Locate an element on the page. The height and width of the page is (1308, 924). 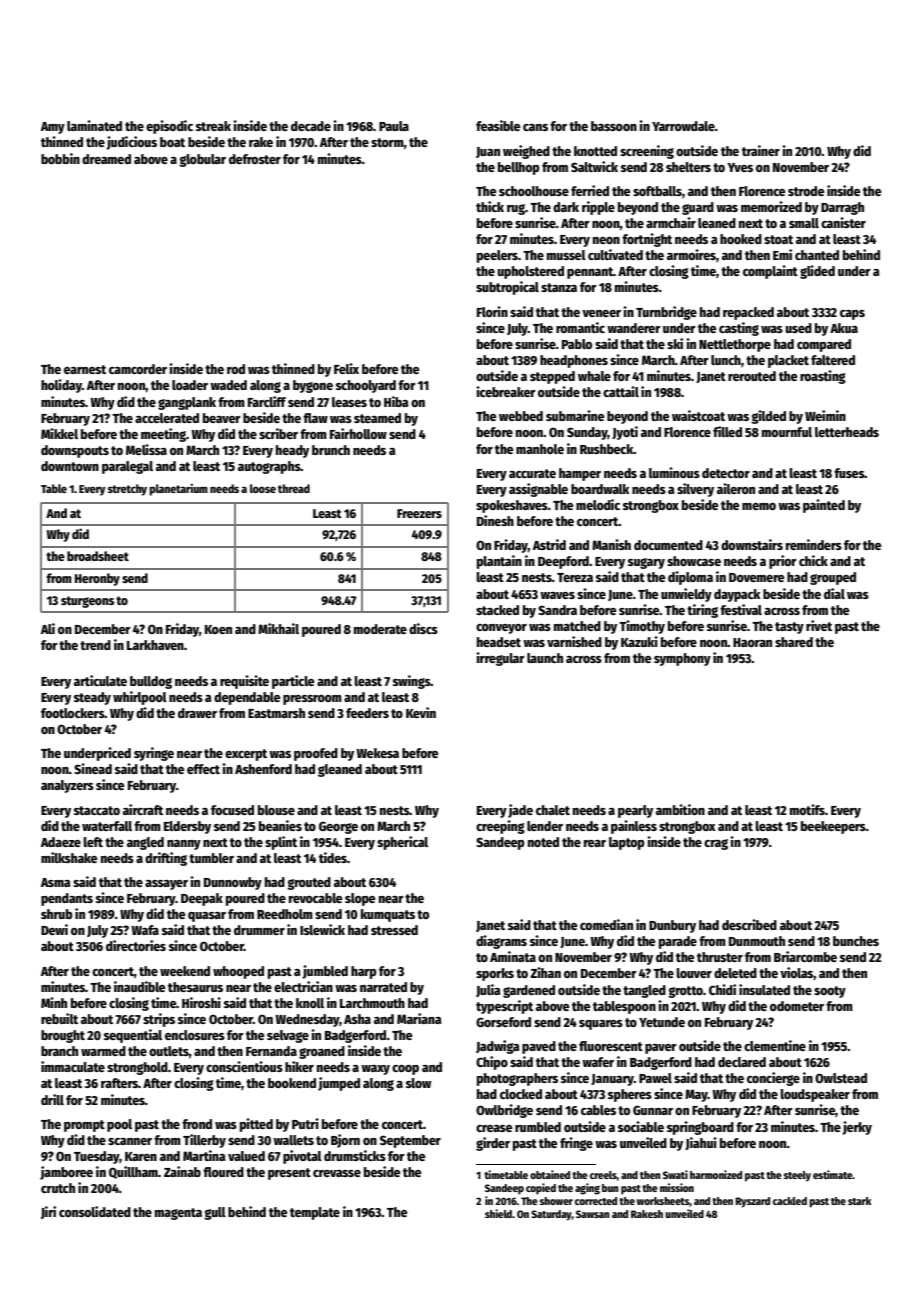
ambition is located at coordinates (680, 809).
